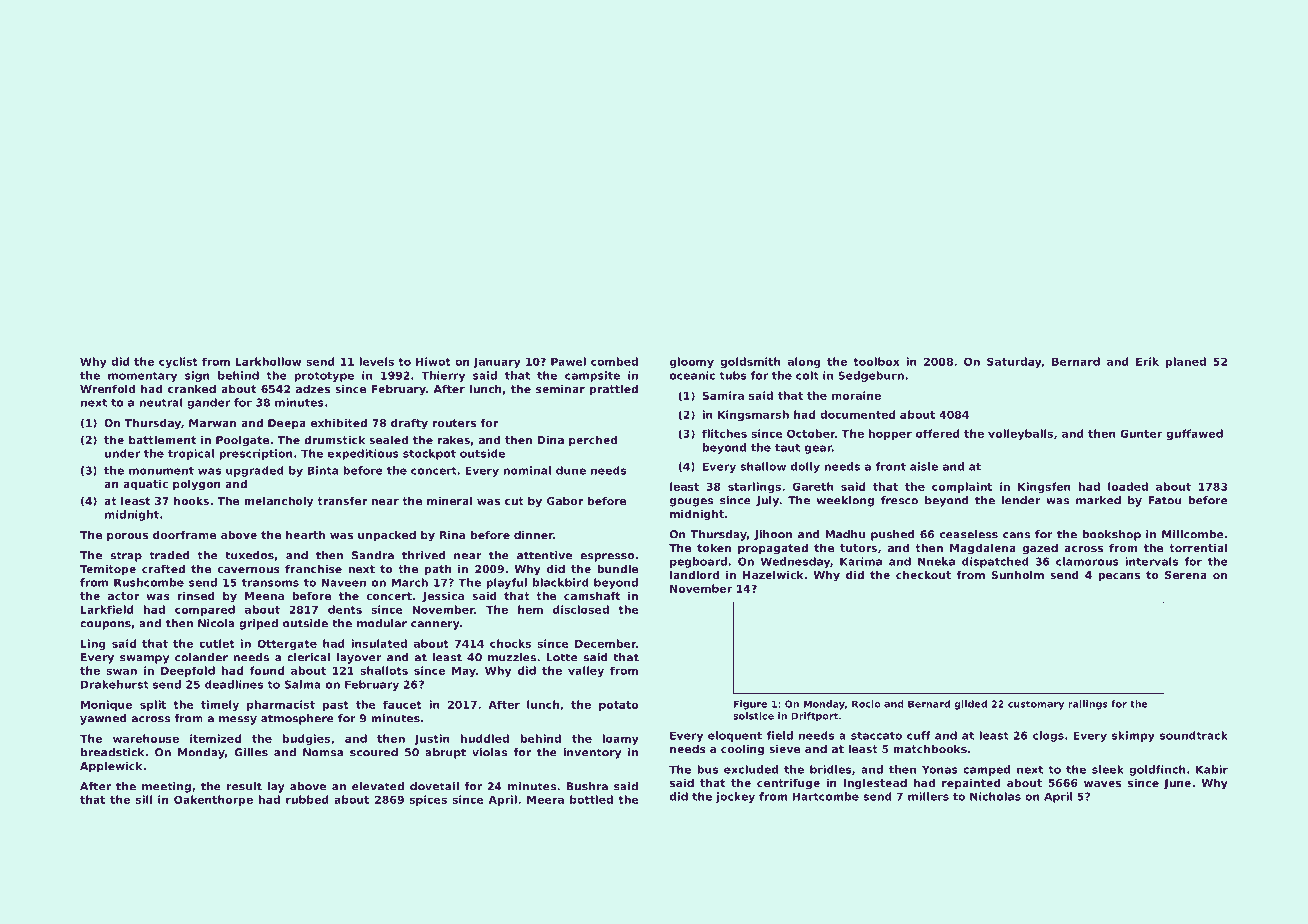 The height and width of the image is (924, 1308). Describe the element at coordinates (1111, 535) in the image. I see `bookshop` at that location.
